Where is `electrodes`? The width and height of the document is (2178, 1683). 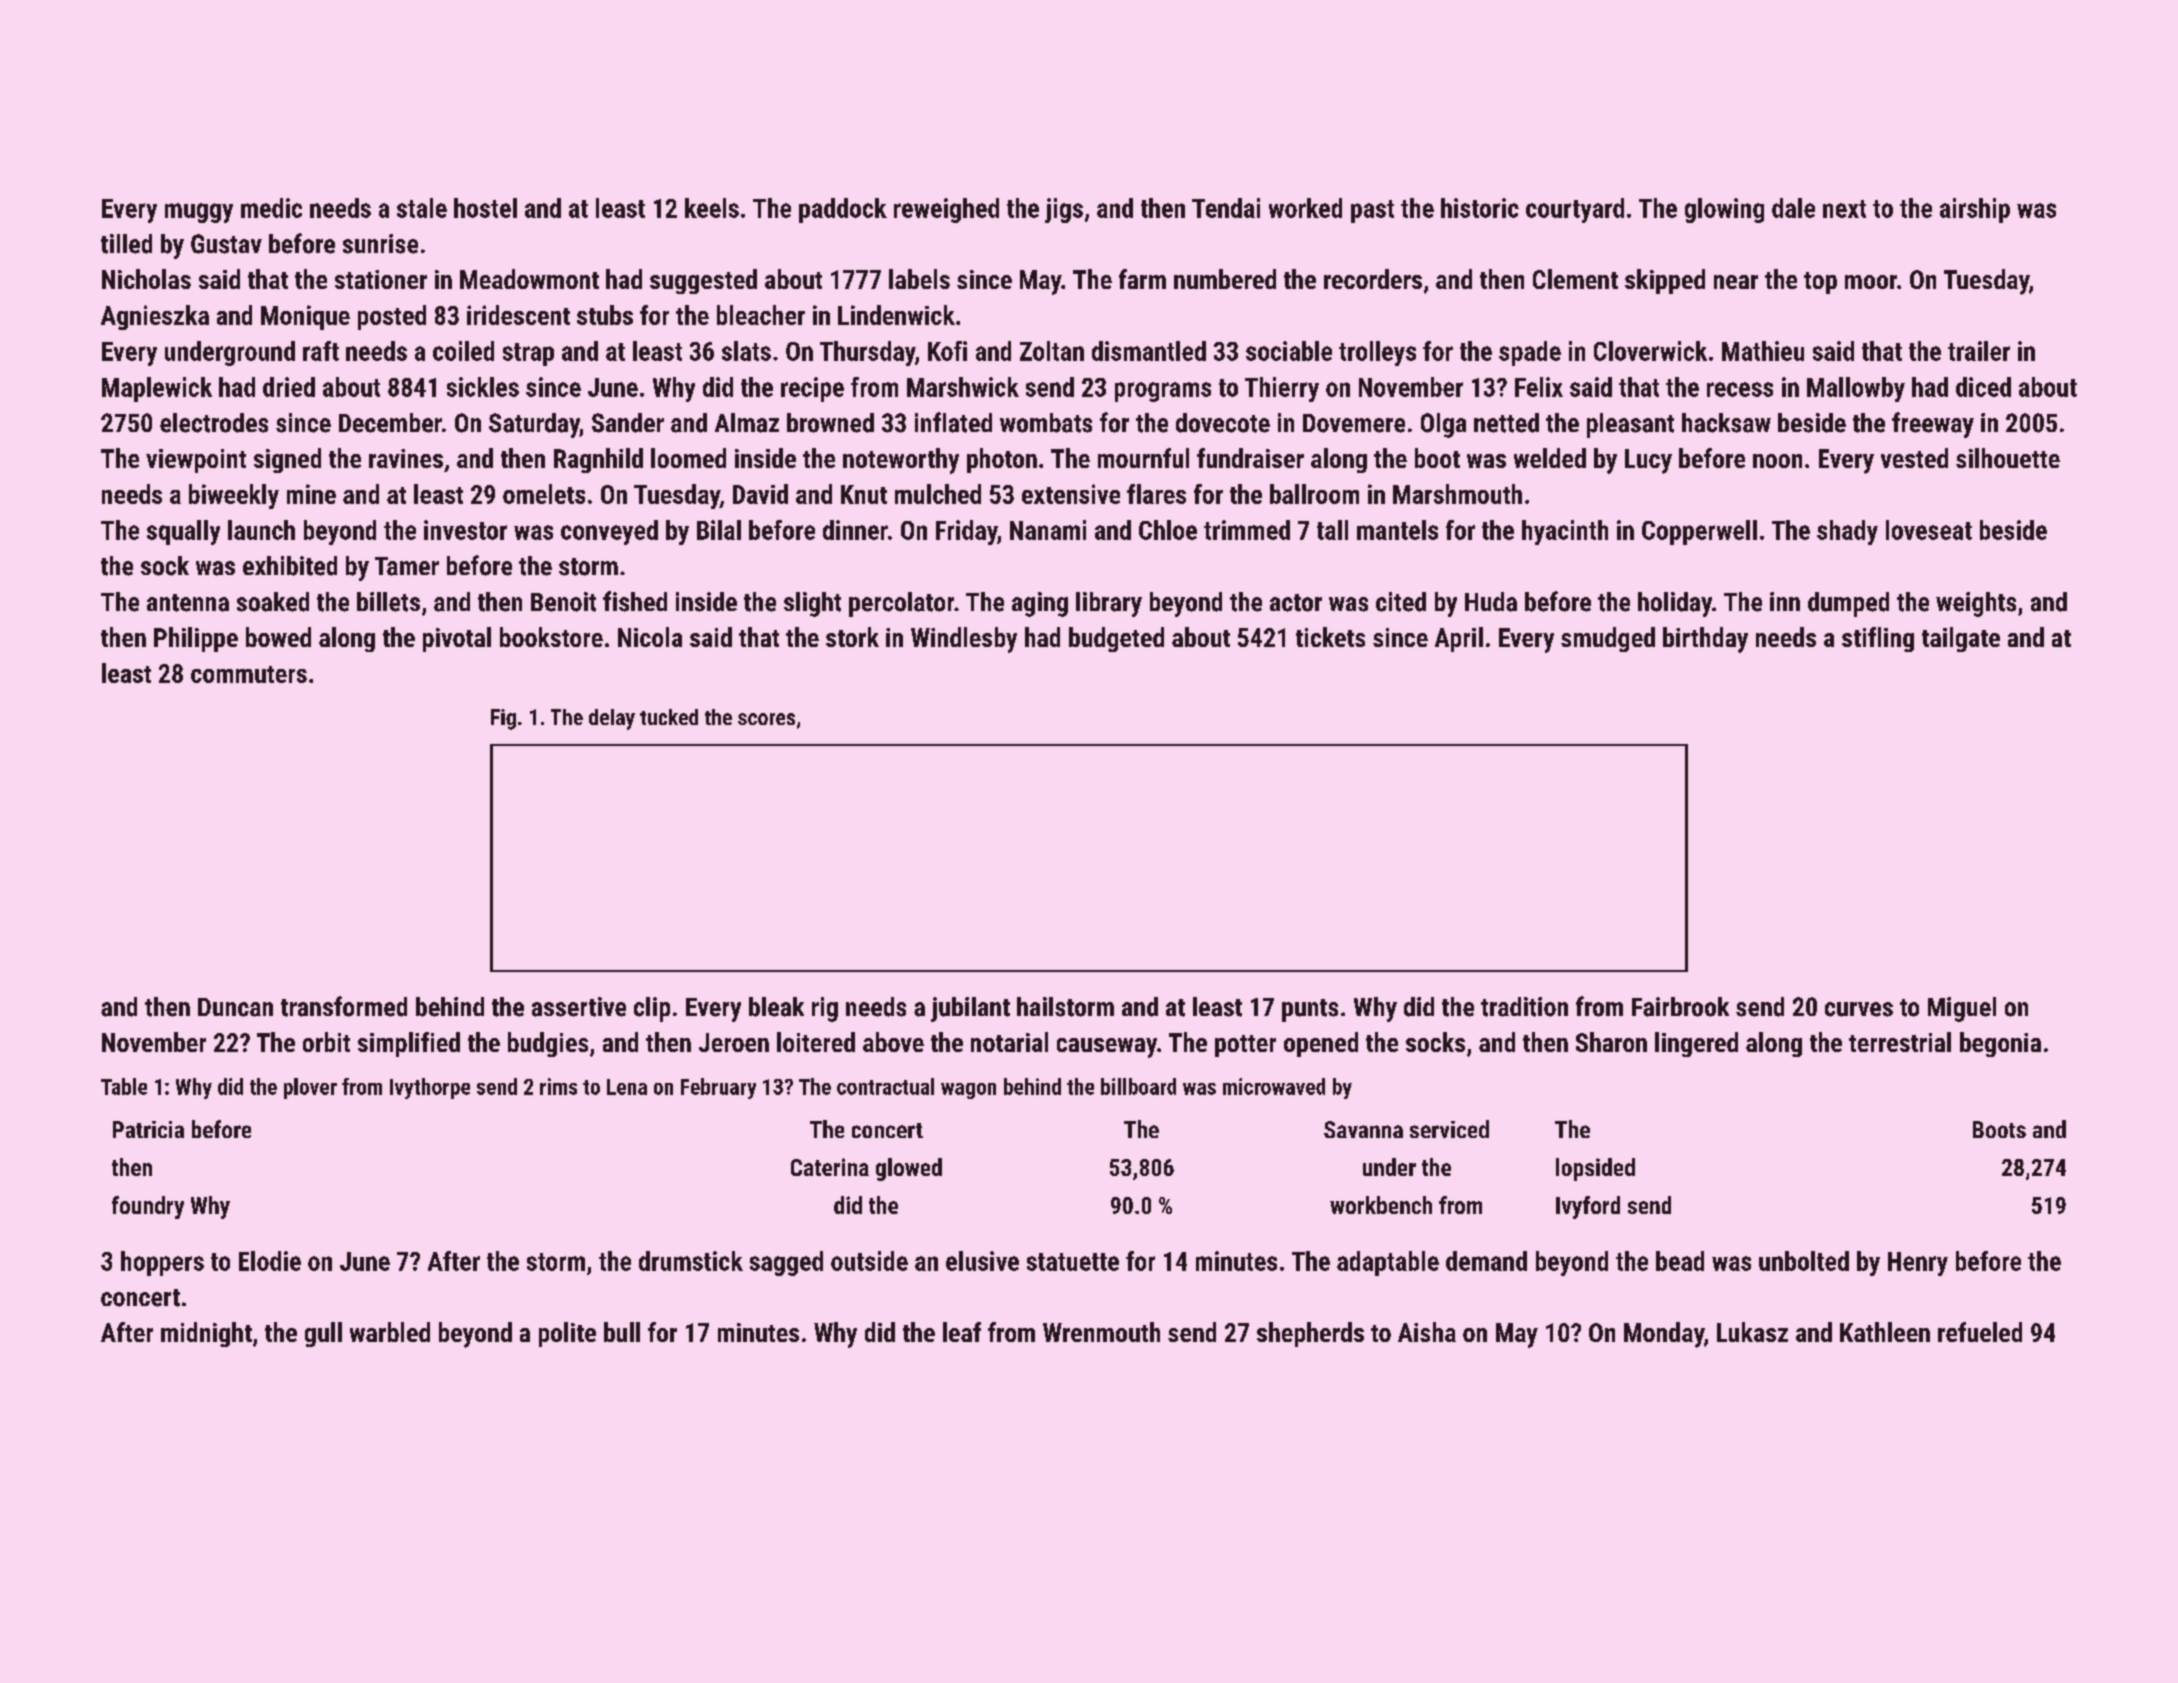
electrodes is located at coordinates (214, 423).
